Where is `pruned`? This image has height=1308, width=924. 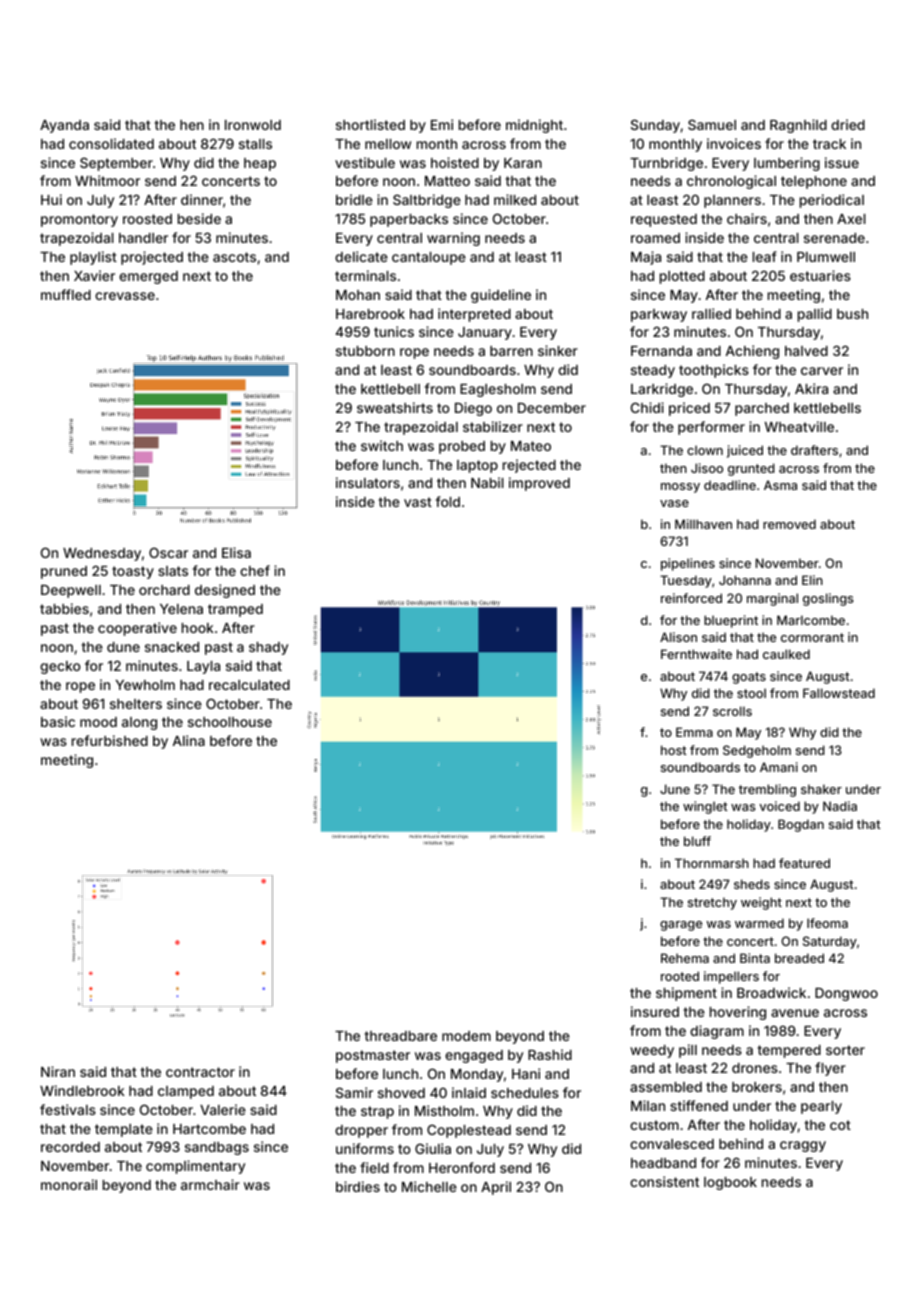
pruned is located at coordinates (64, 572).
